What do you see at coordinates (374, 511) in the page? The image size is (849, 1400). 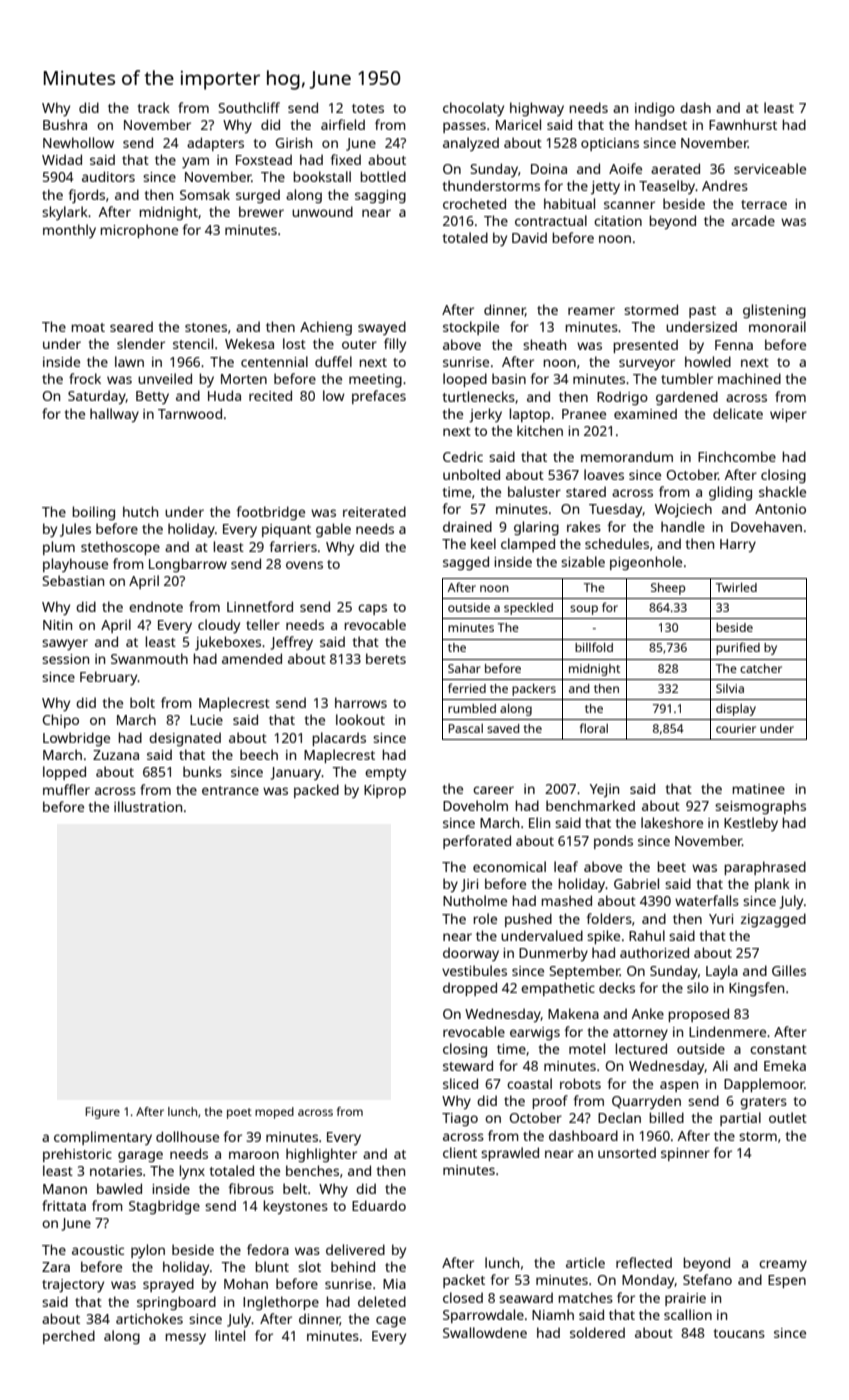 I see `reiterated` at bounding box center [374, 511].
